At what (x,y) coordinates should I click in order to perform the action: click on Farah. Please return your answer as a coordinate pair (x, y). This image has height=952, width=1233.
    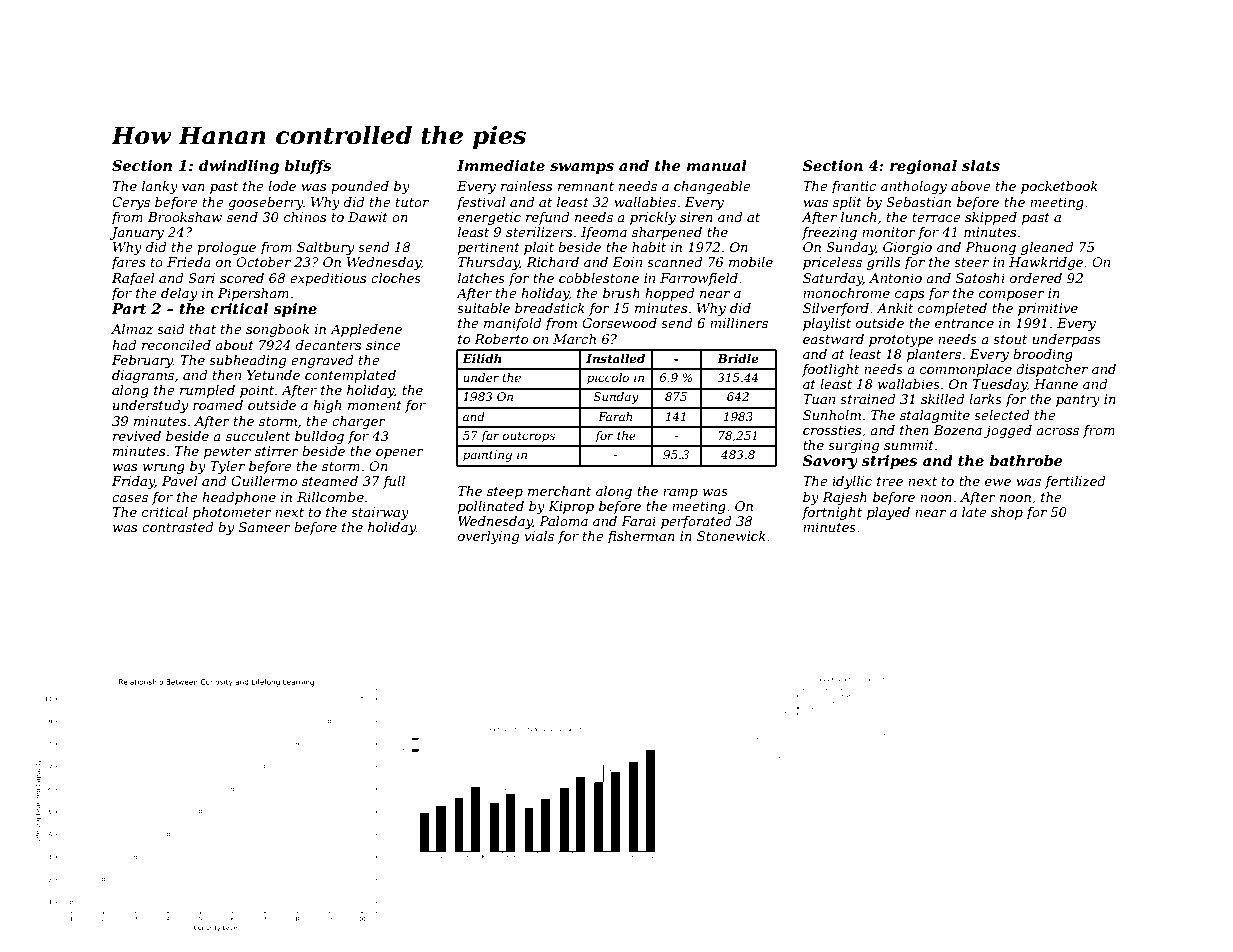
    Looking at the image, I should click on (615, 416).
